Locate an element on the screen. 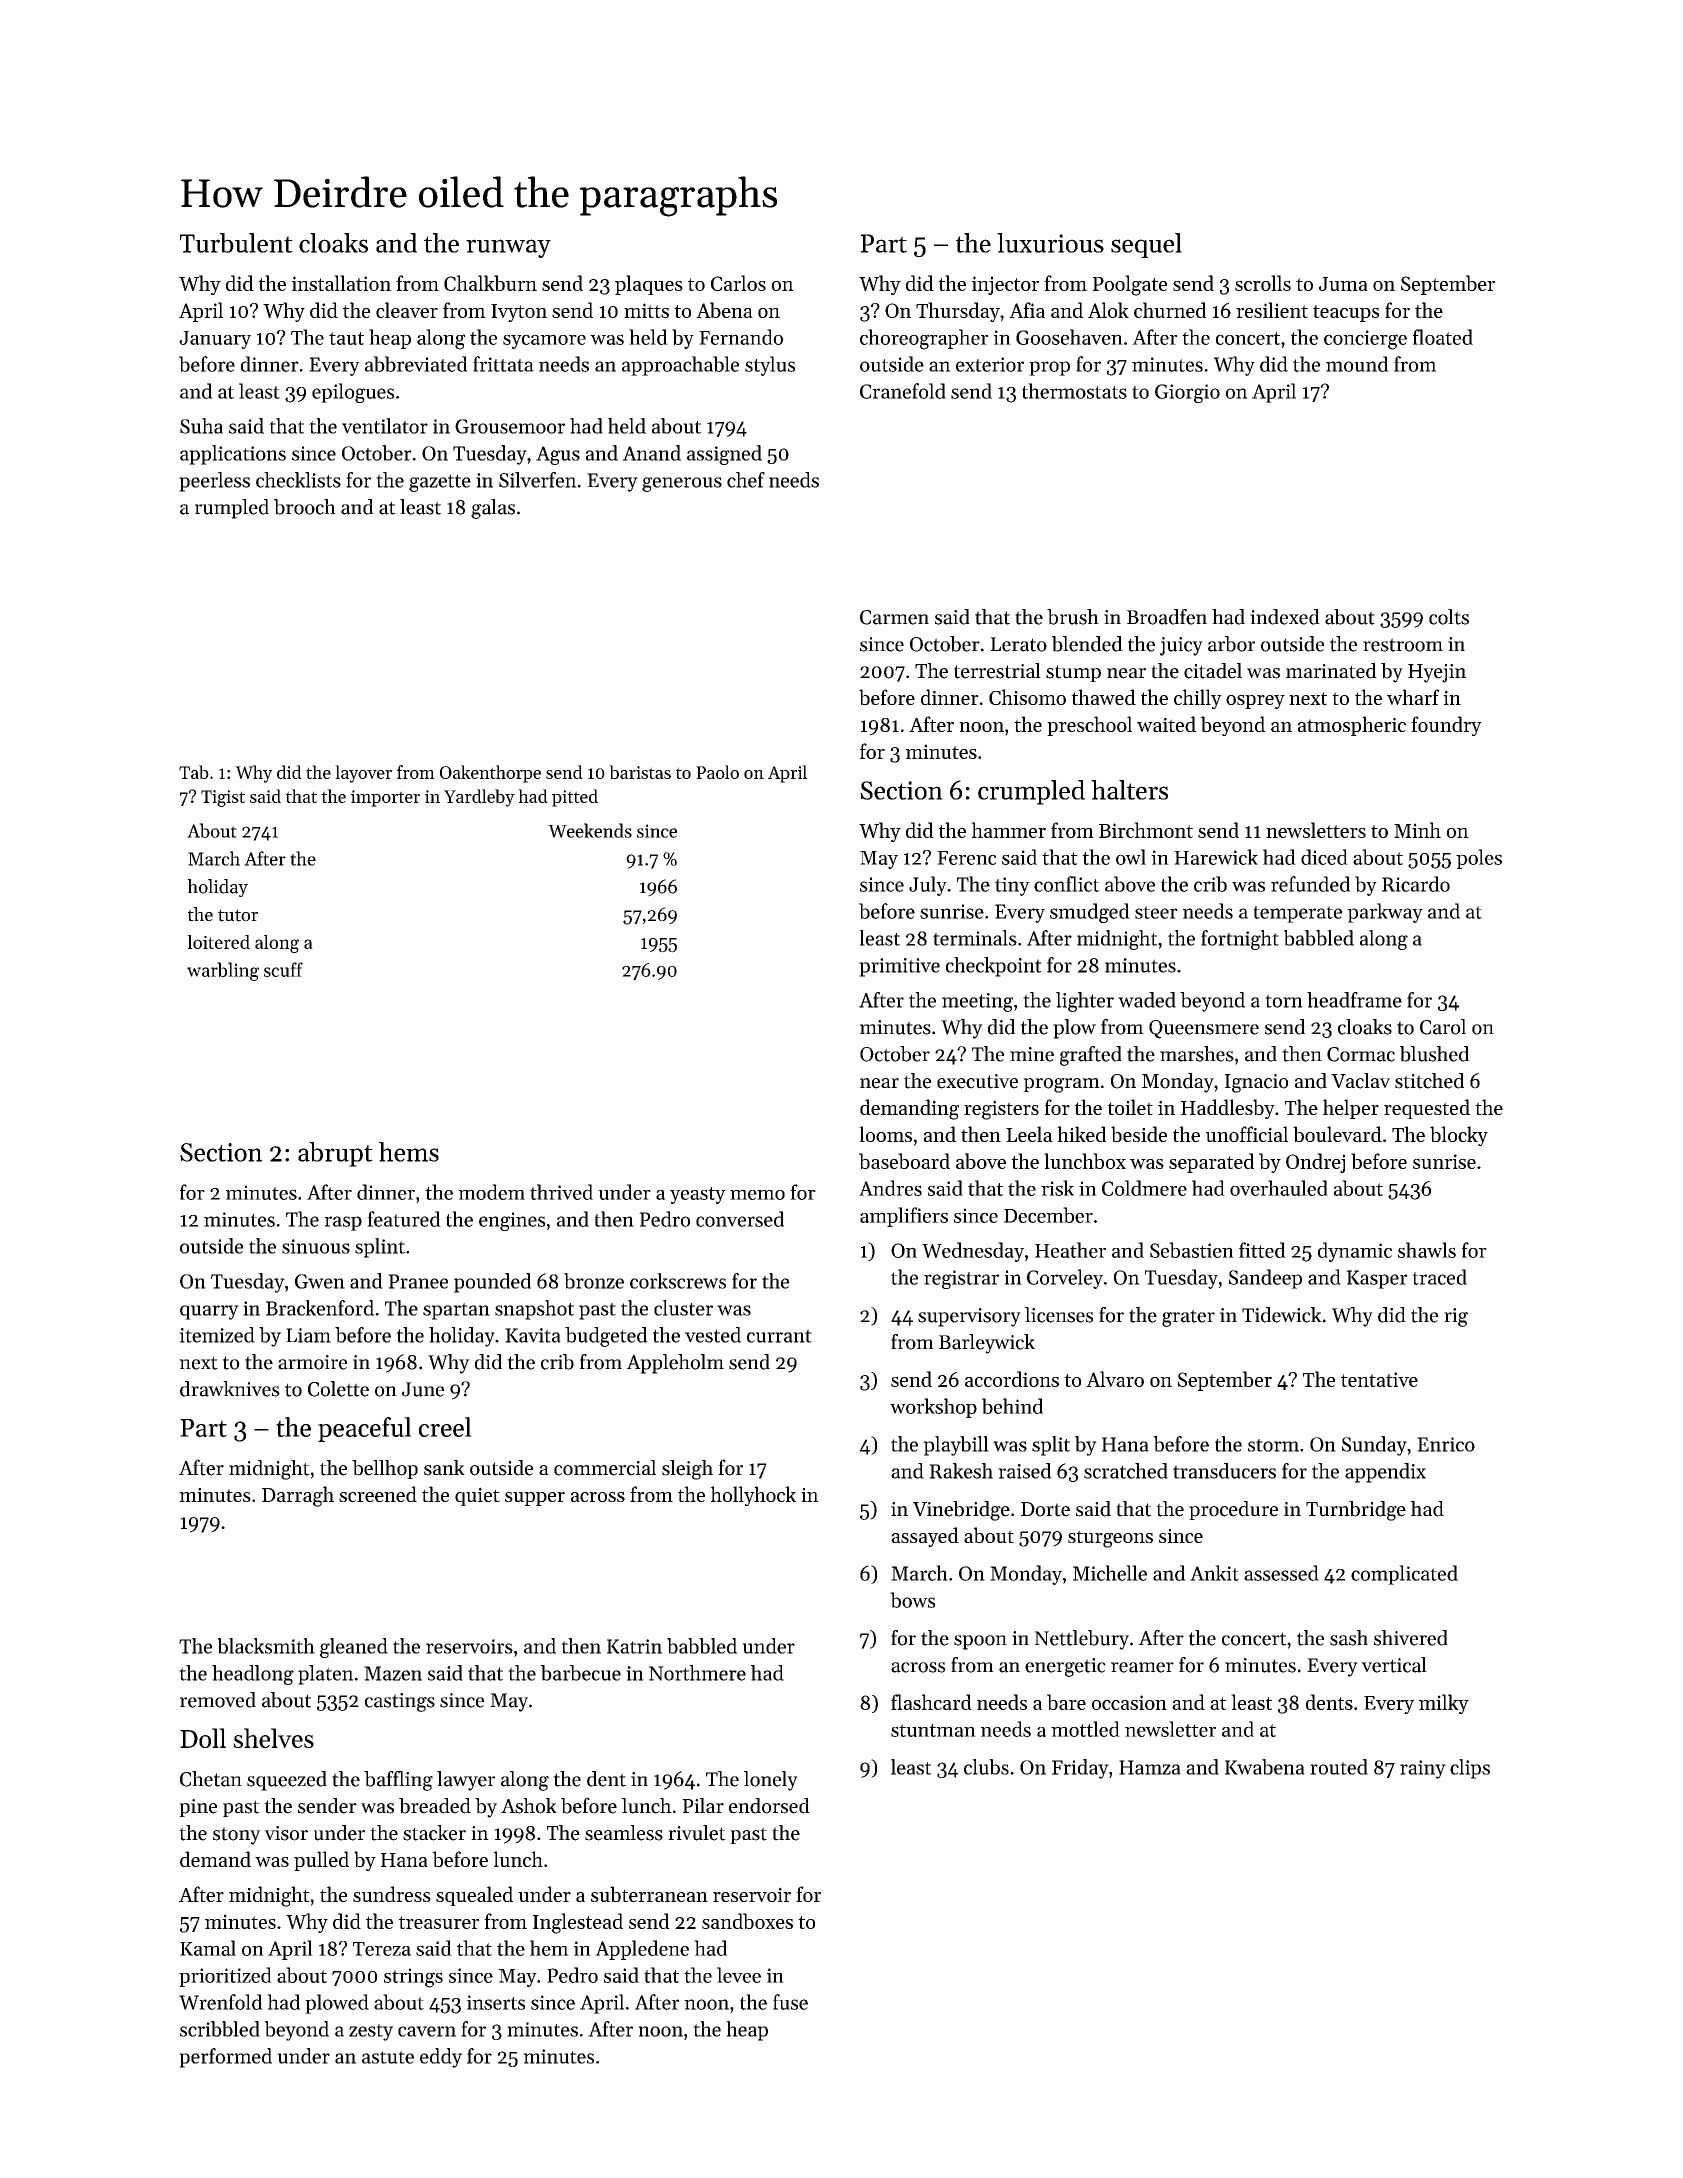 The height and width of the screenshot is (2178, 1683). grater is located at coordinates (1188, 1318).
